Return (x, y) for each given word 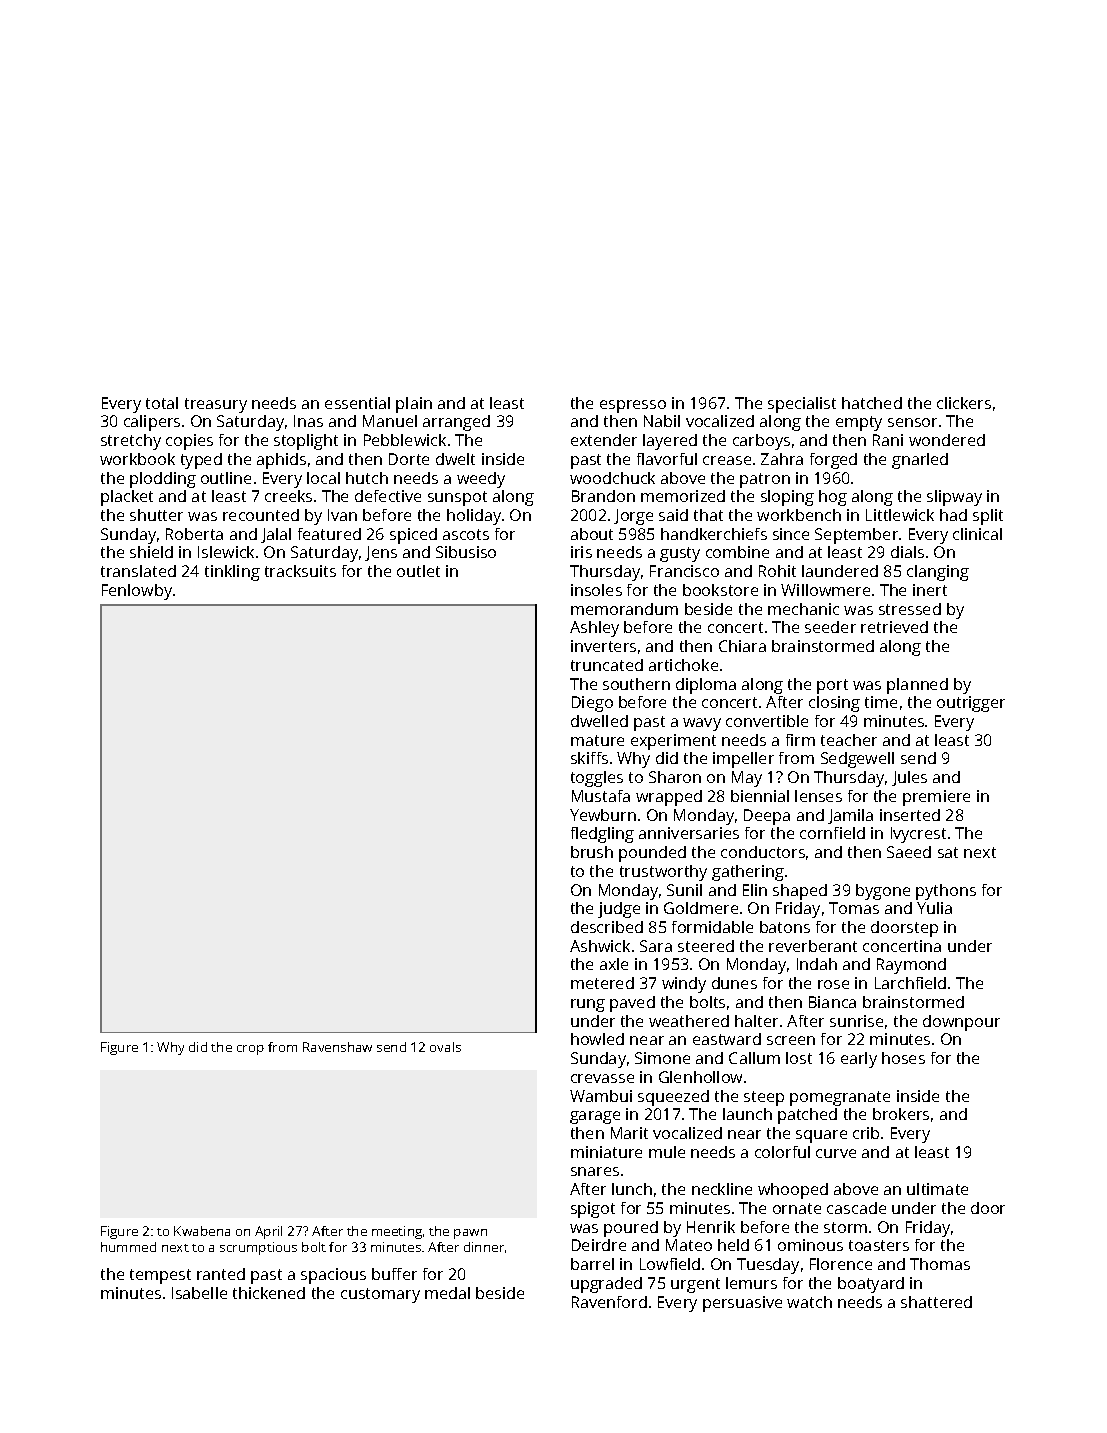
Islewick (226, 552)
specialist (802, 405)
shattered (936, 1302)
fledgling (602, 835)
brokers (901, 1114)
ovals (445, 1047)
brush (592, 852)
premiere (936, 798)
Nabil (662, 421)
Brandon (603, 496)
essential (357, 403)
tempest (160, 1276)
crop (250, 1050)
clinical (977, 534)
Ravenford (609, 1302)
